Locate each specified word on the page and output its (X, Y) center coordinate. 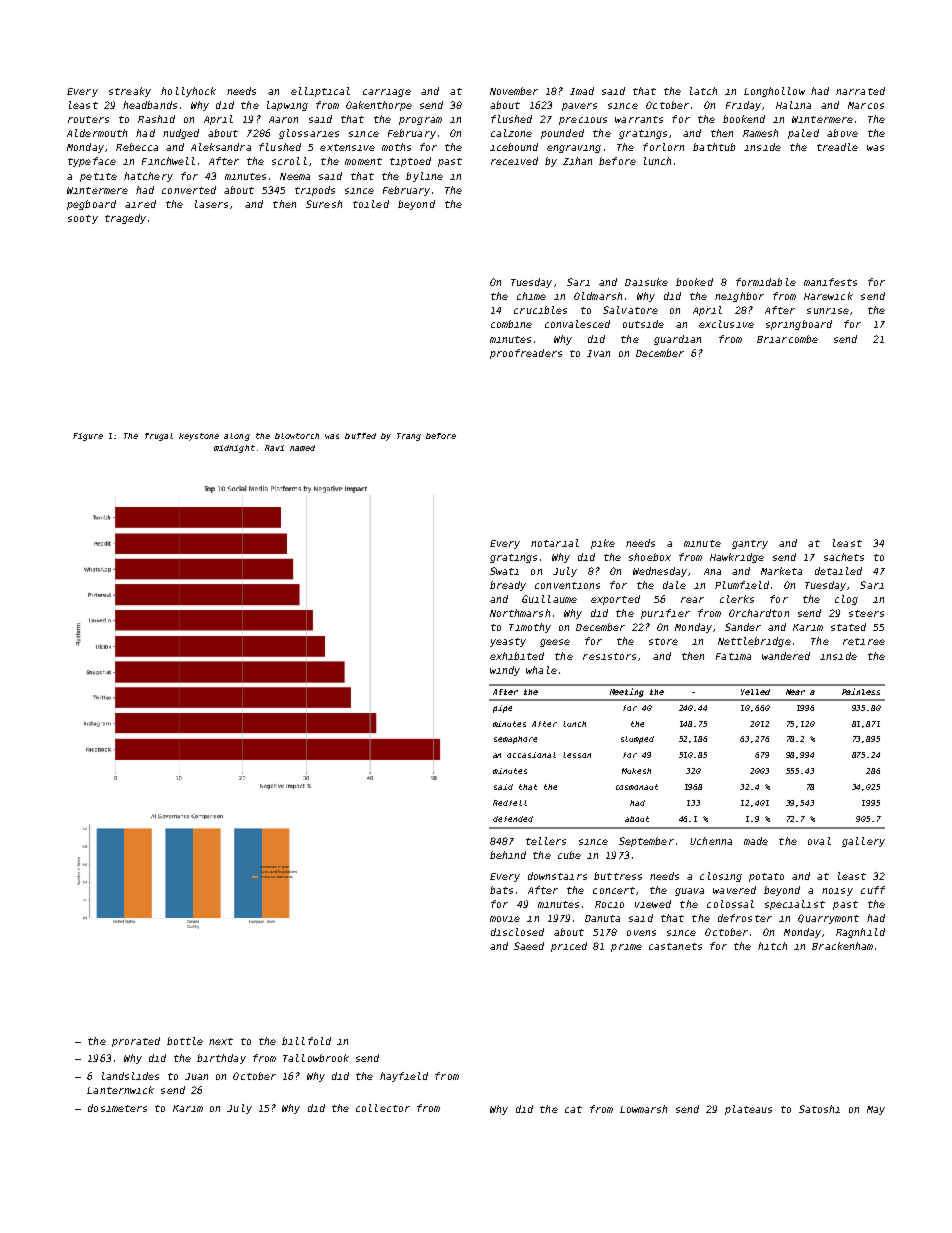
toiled (371, 204)
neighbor (739, 297)
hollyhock (188, 92)
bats (501, 890)
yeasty (508, 642)
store (663, 641)
